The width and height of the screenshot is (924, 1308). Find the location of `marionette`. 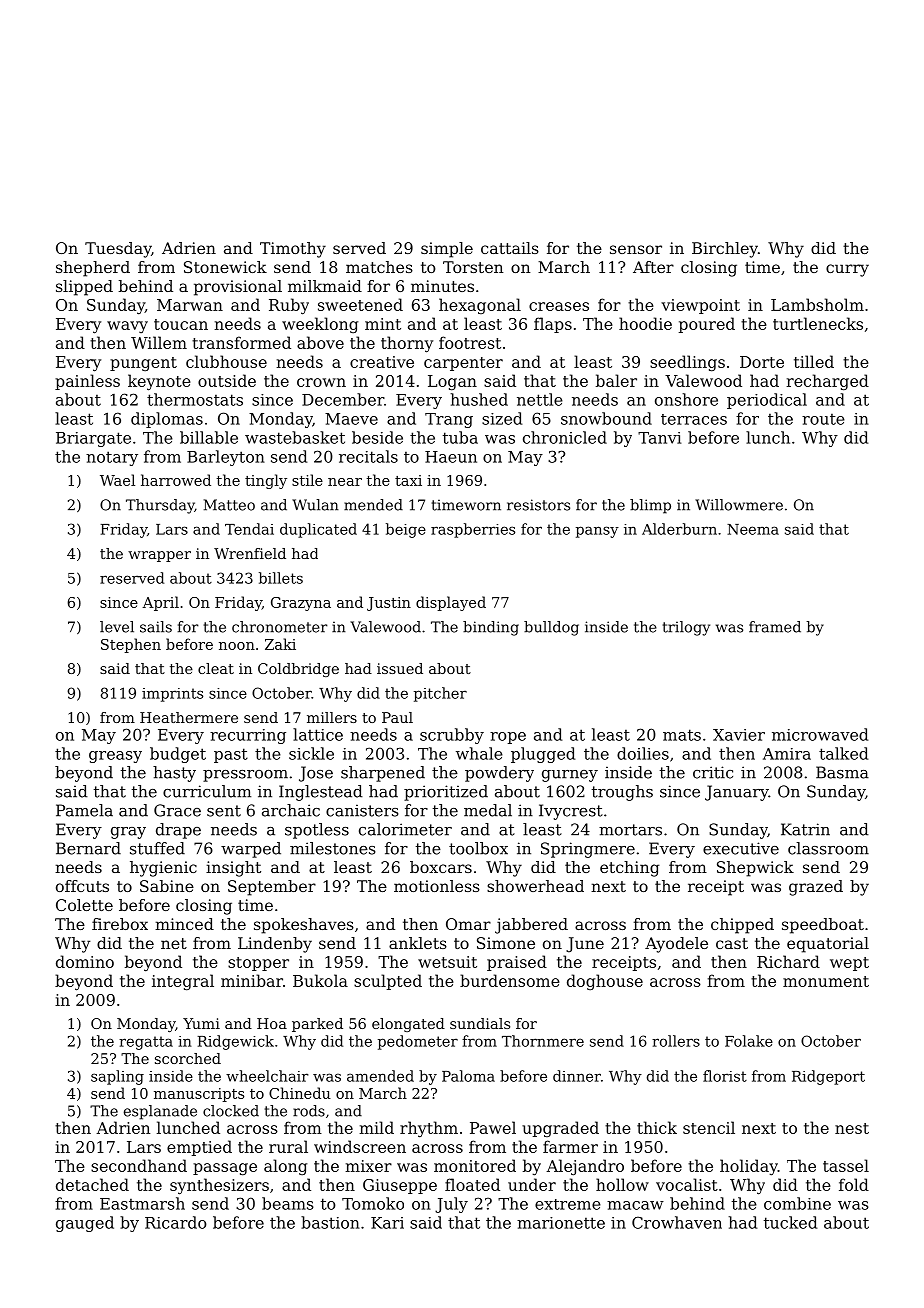

marionette is located at coordinates (561, 1223).
